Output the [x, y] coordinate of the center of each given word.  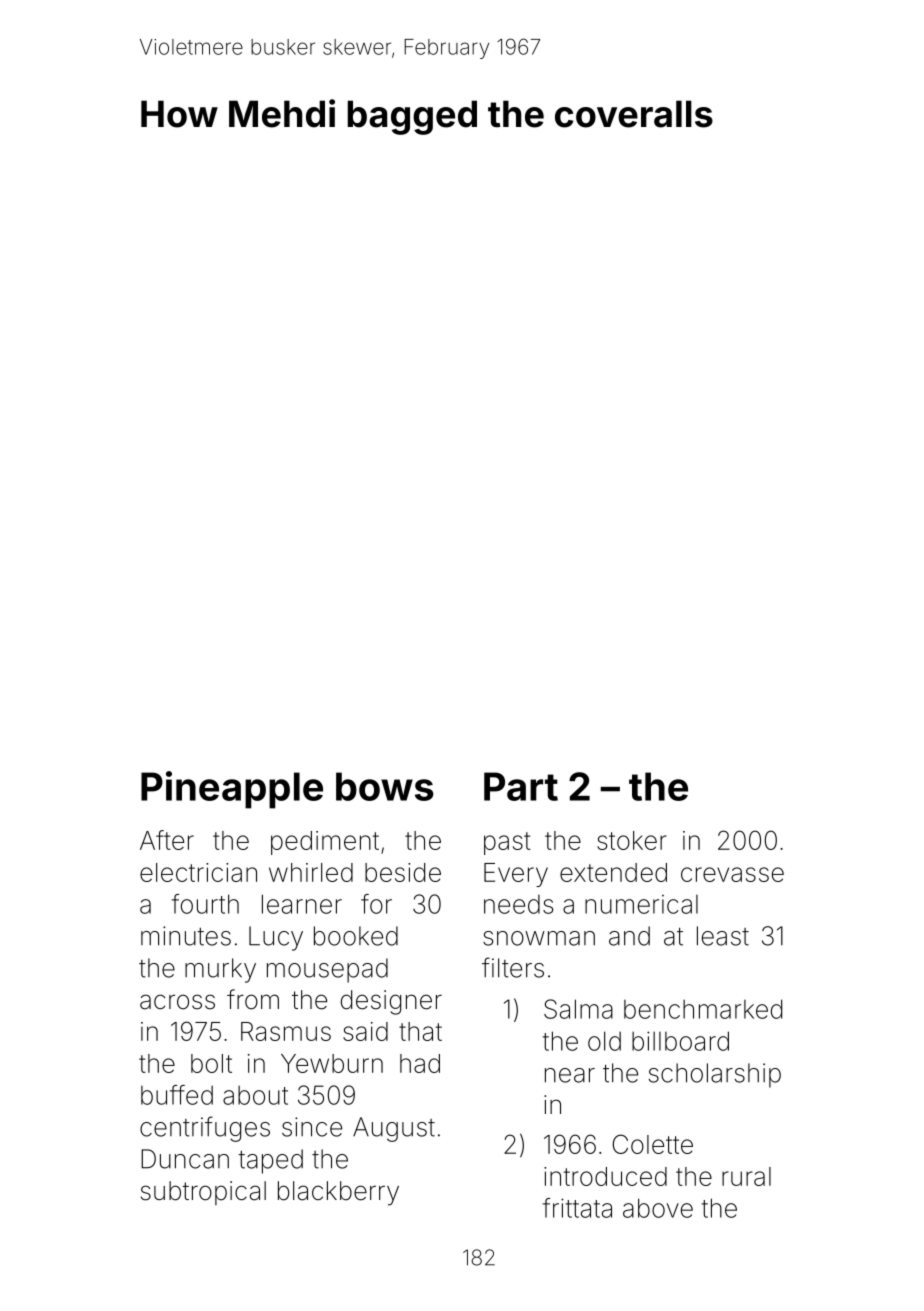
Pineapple [232, 790]
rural [746, 1176]
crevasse [732, 874]
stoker [631, 840]
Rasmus [286, 1031]
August [394, 1129]
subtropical [203, 1193]
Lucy [276, 938]
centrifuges [205, 1129]
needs [518, 904]
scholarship [715, 1075]
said [365, 1031]
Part [521, 786]
